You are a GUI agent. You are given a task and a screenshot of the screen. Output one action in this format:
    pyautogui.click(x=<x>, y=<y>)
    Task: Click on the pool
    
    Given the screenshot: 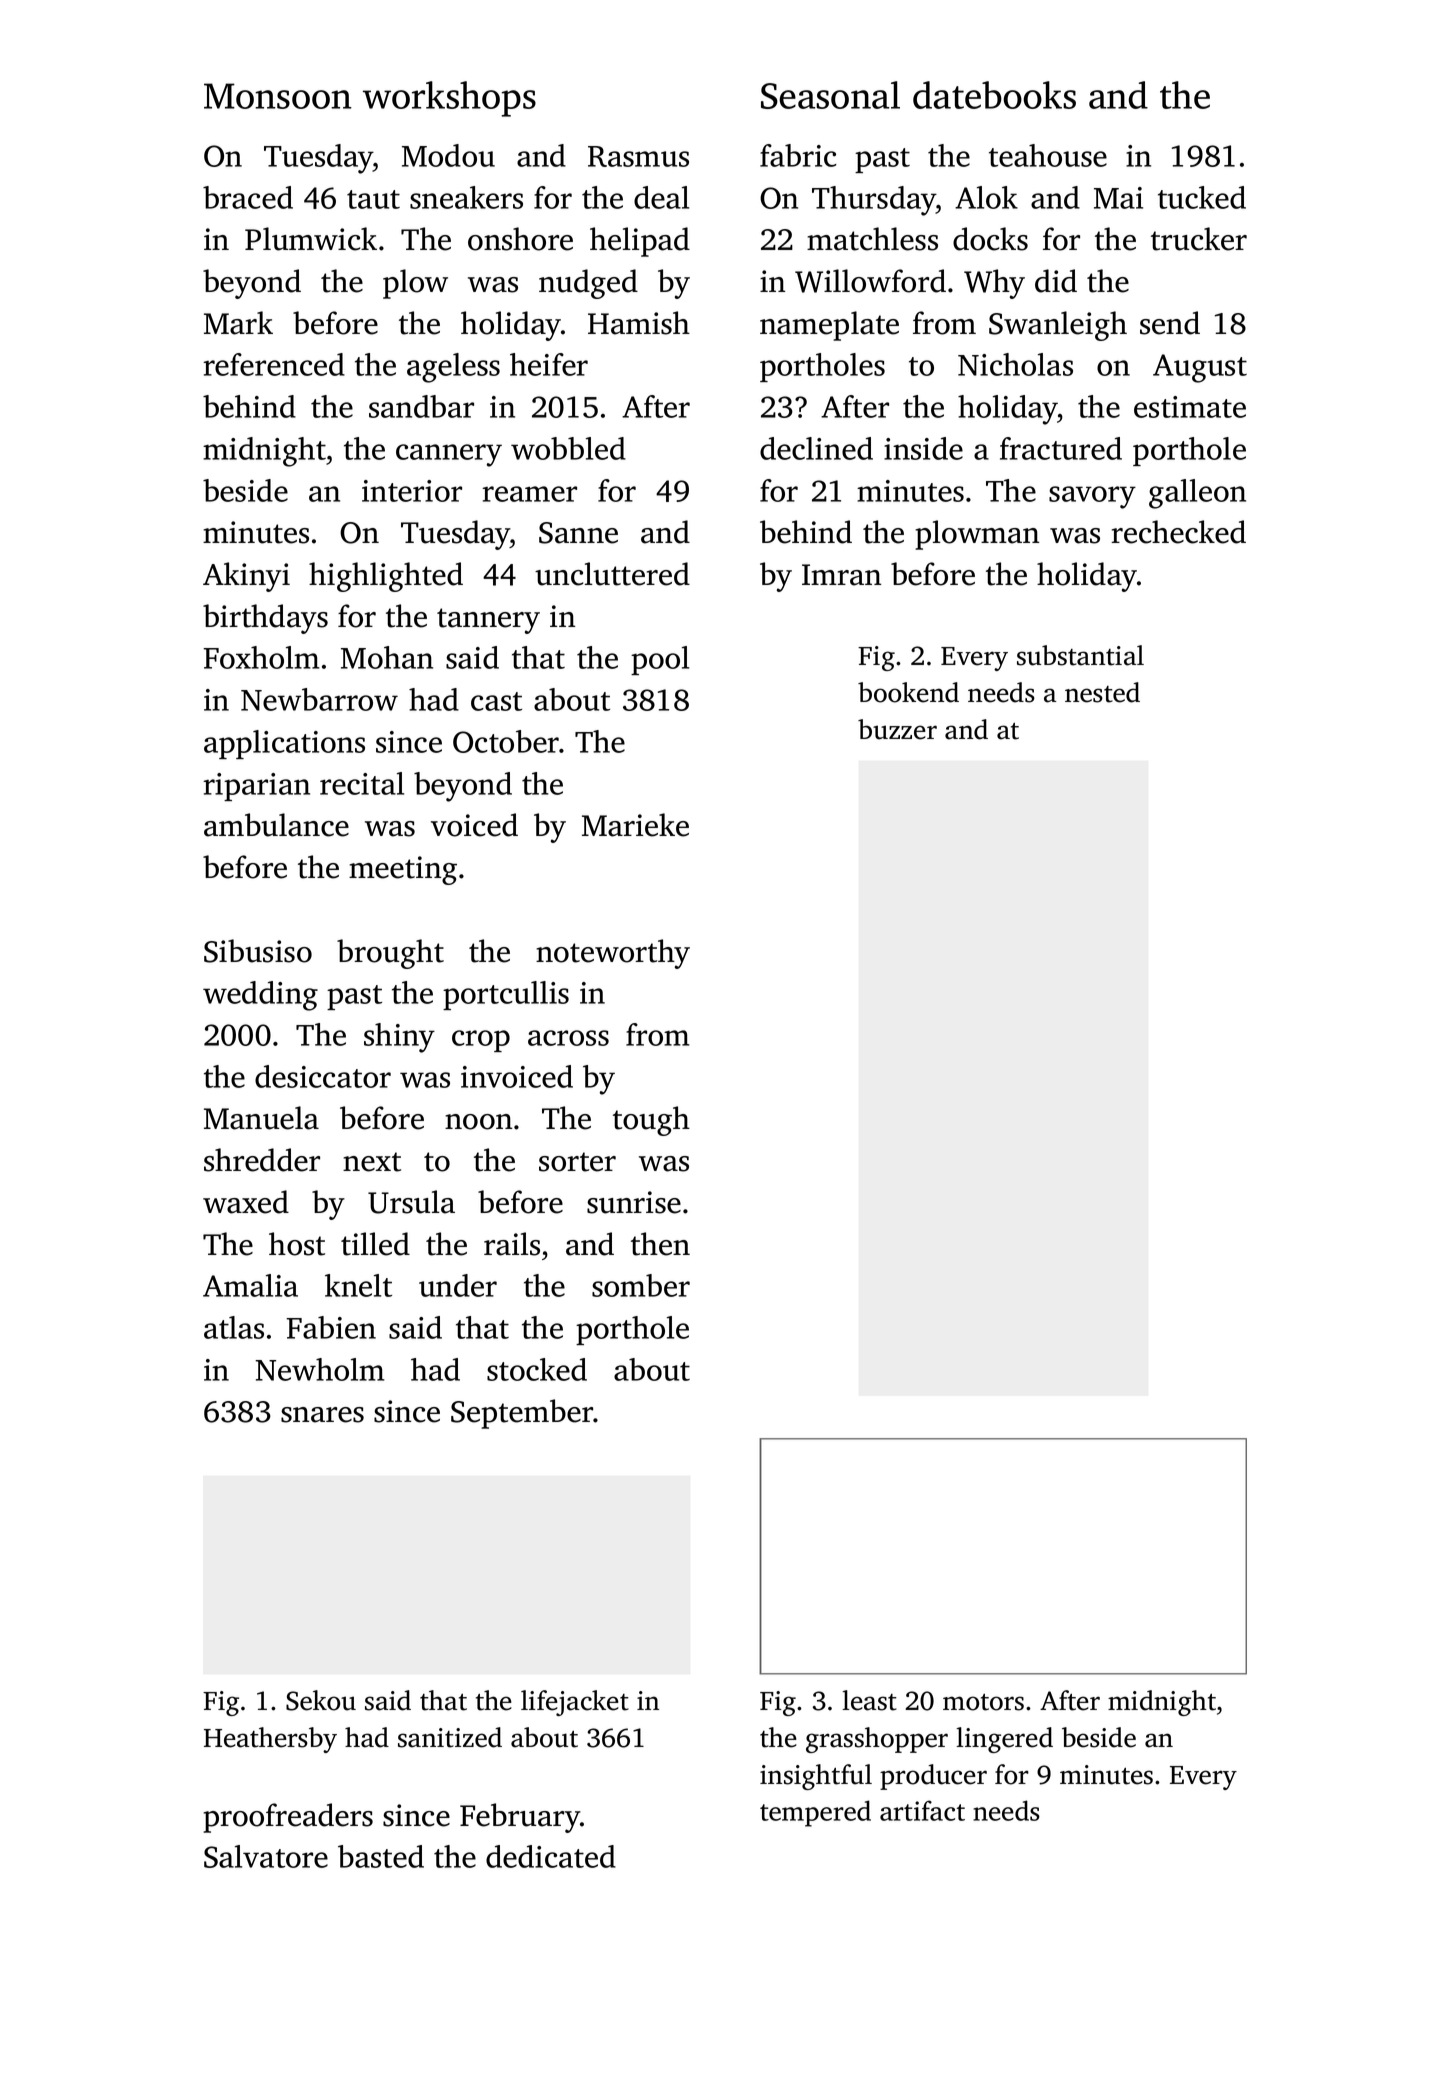 What is the action you would take?
    pyautogui.click(x=660, y=660)
